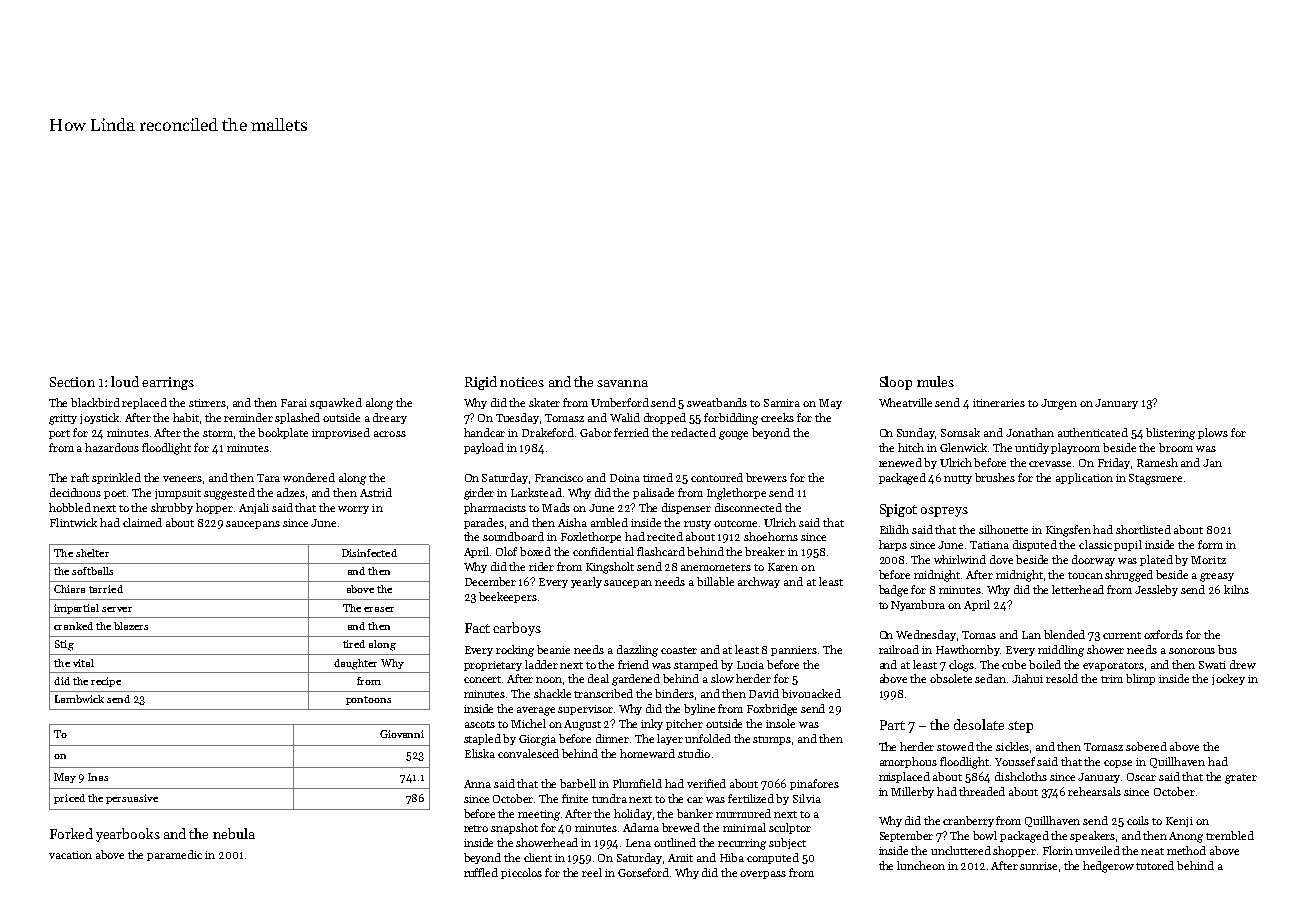  I want to click on carboys, so click(517, 629).
